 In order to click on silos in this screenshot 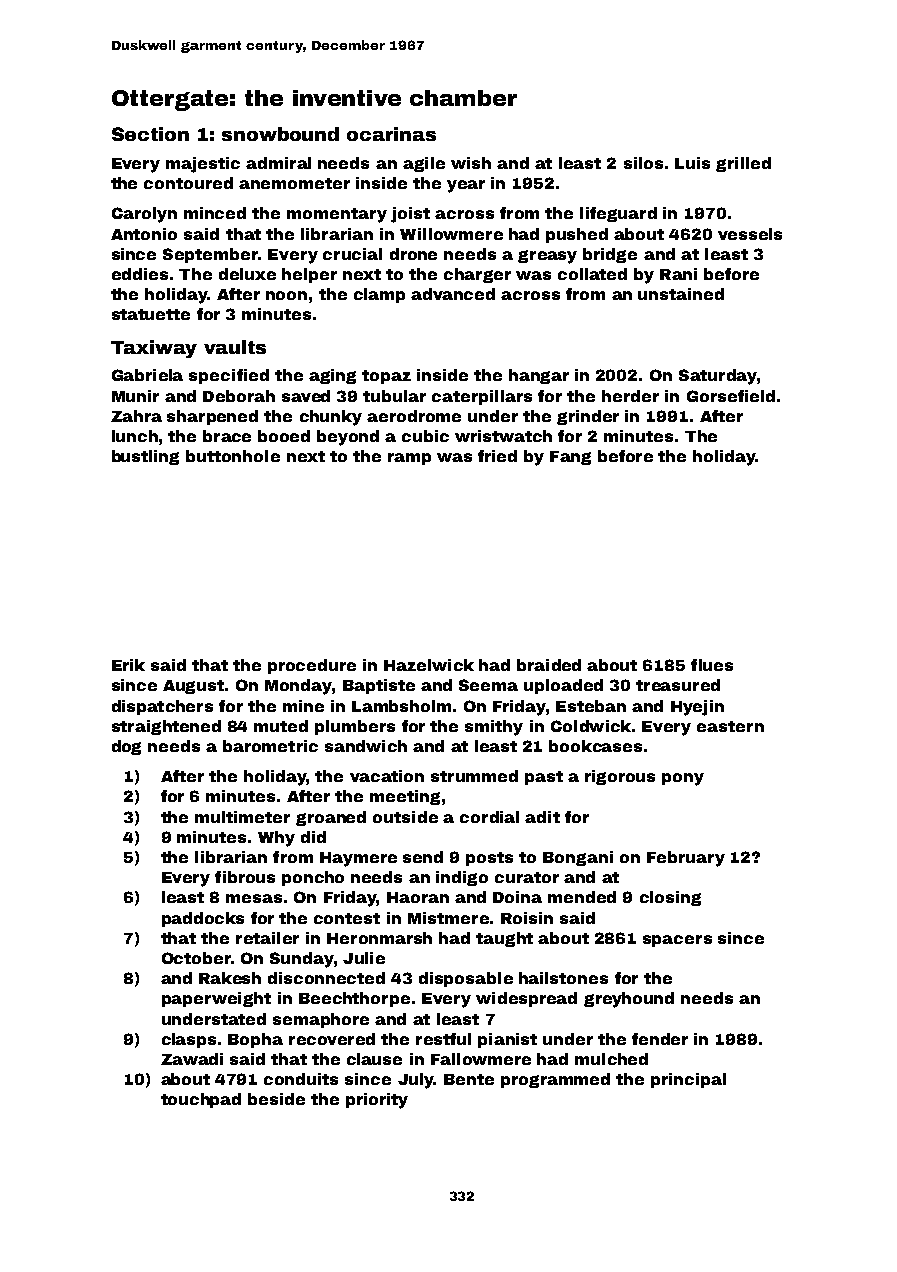, I will do `click(643, 163)`.
